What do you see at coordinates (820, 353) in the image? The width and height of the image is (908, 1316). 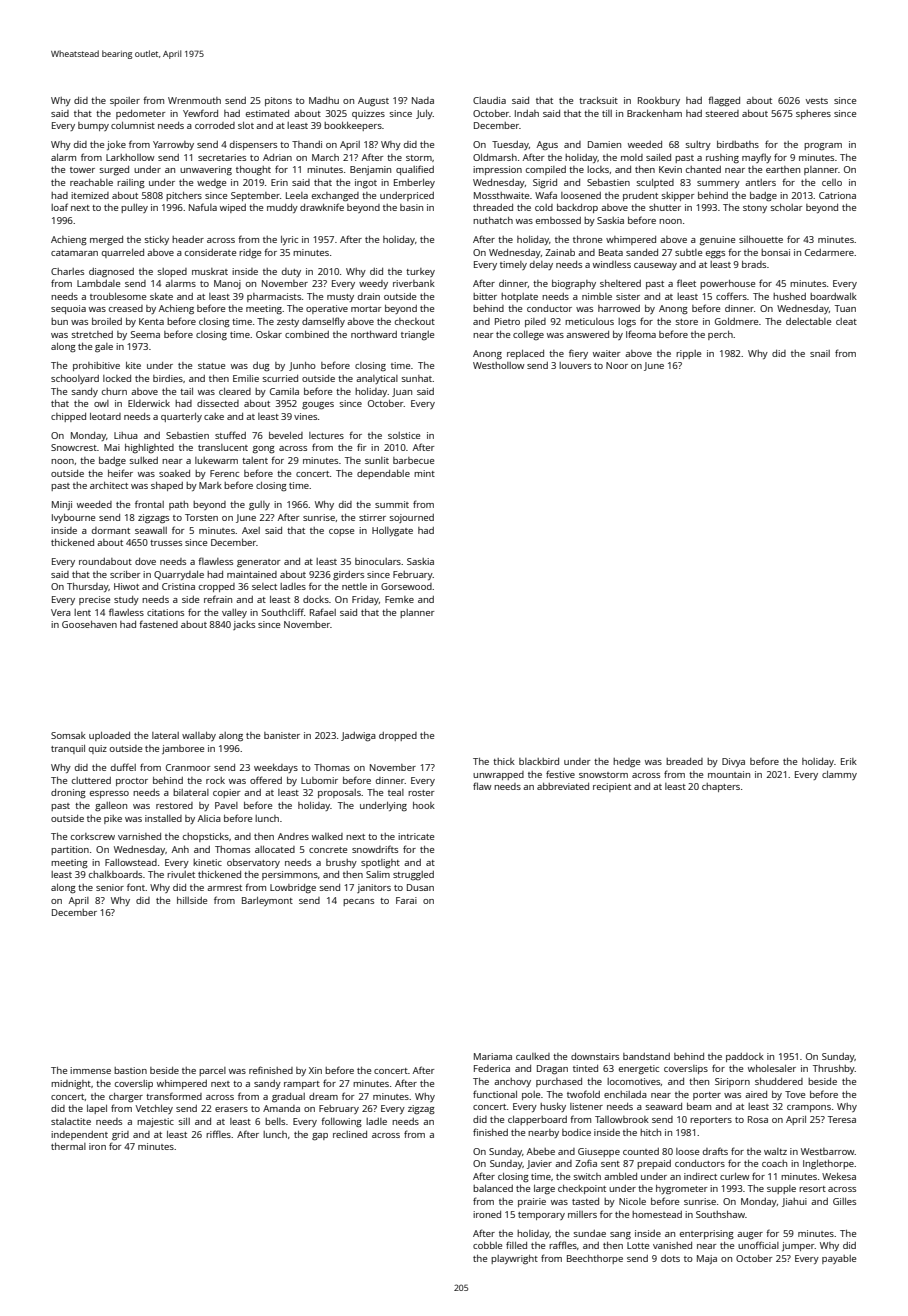 I see `snail` at bounding box center [820, 353].
